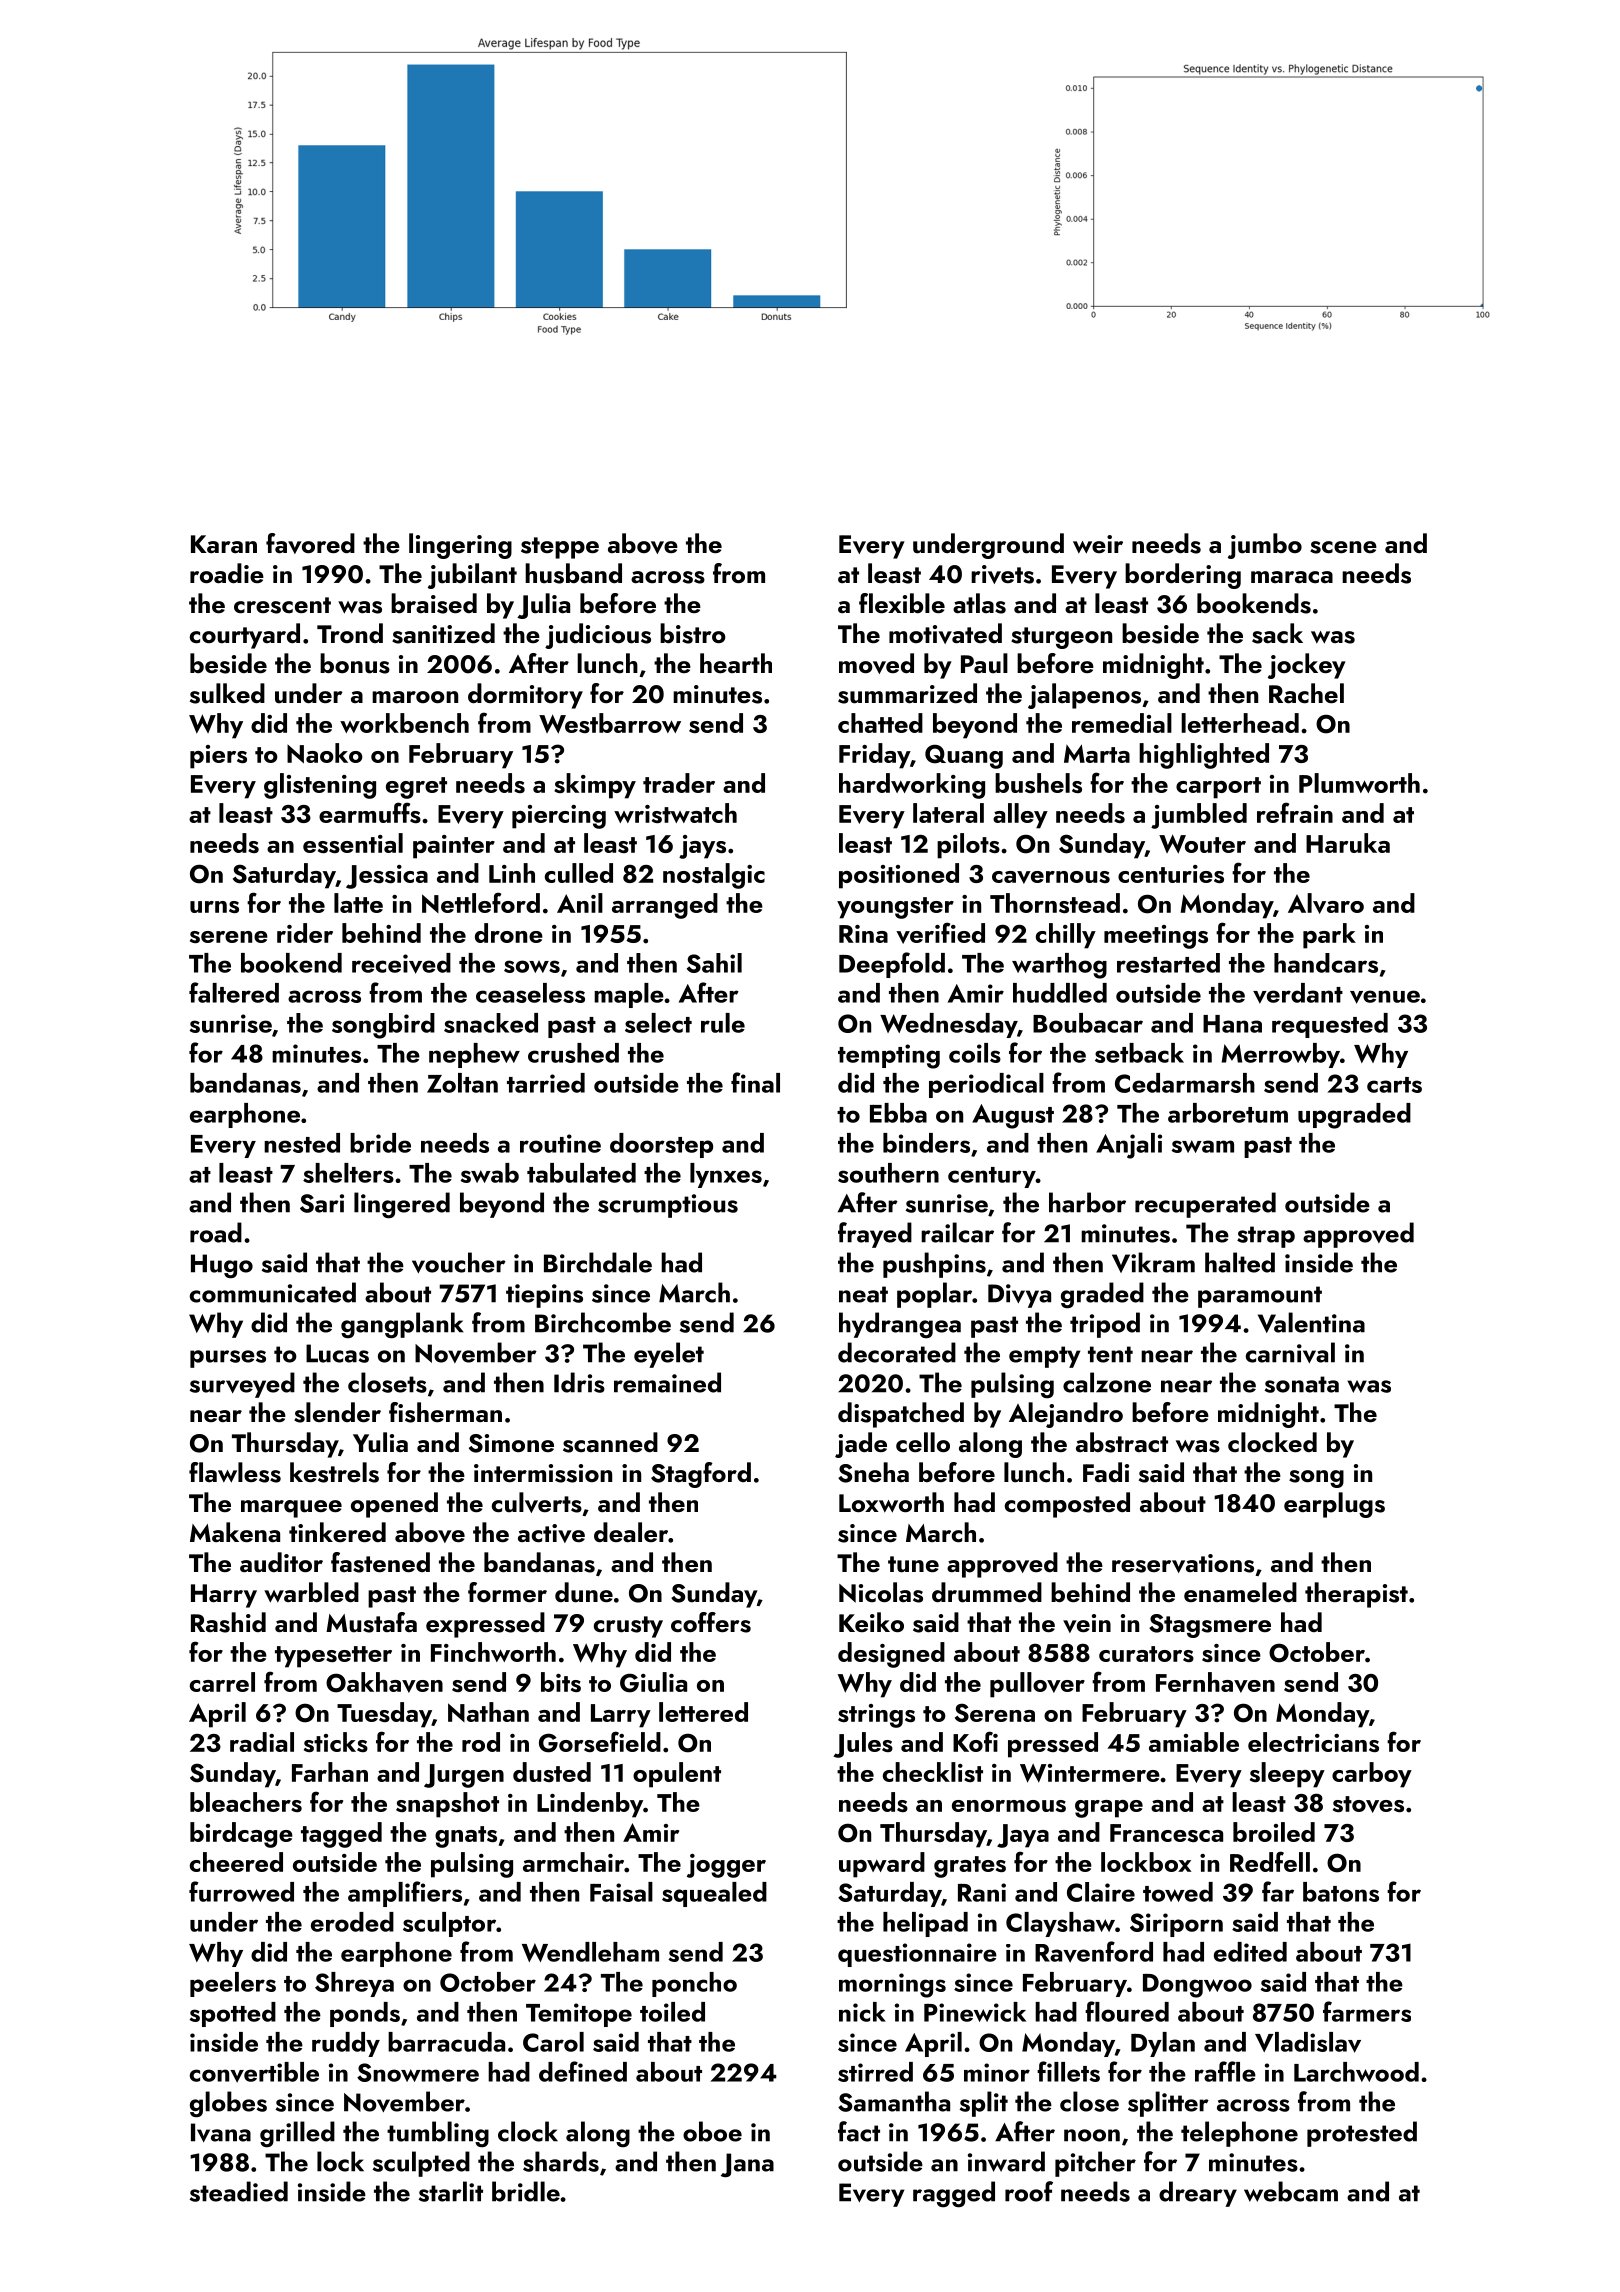 Image resolution: width=1620 pixels, height=2292 pixels. I want to click on handcars, so click(1326, 963).
